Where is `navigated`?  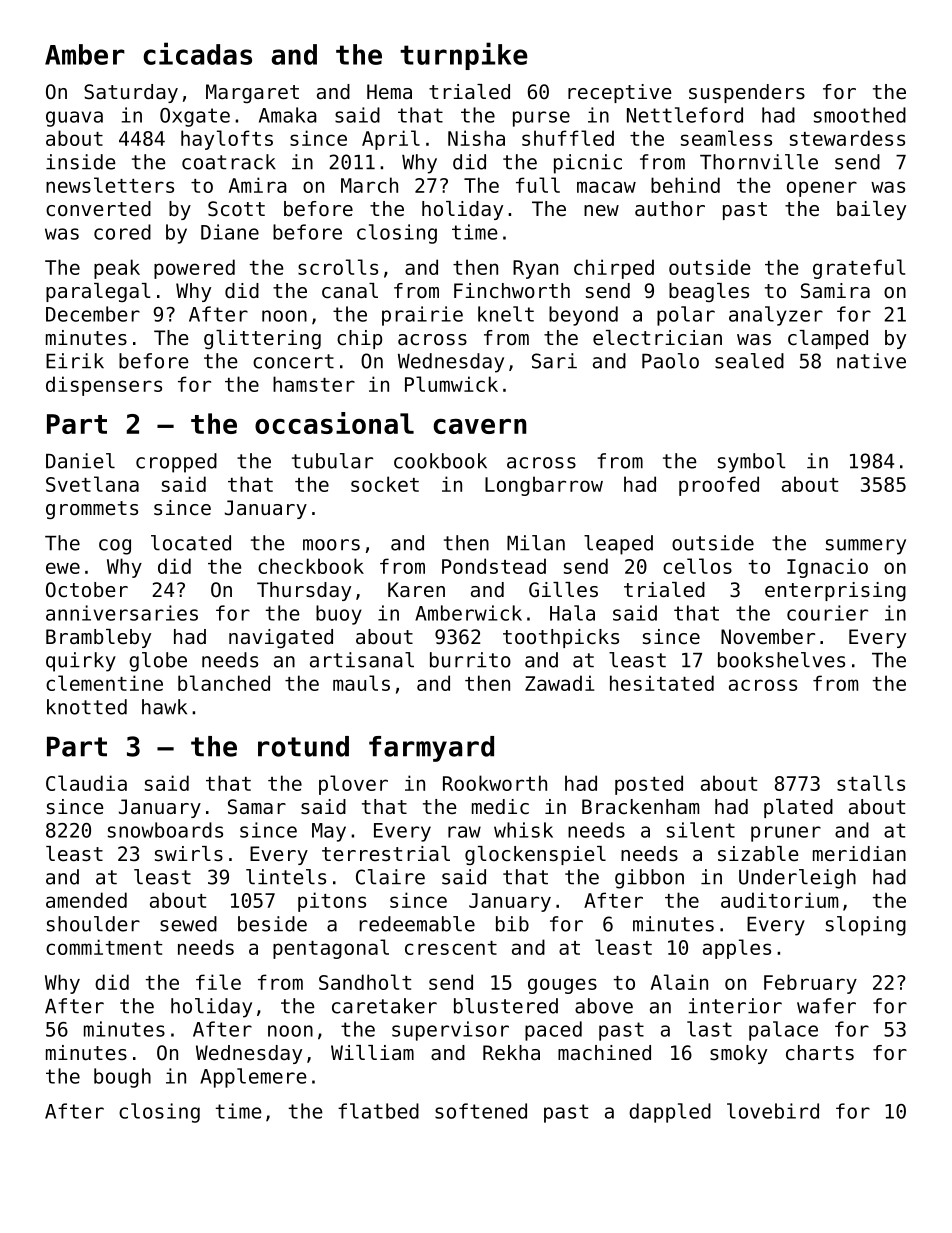
navigated is located at coordinates (281, 638).
